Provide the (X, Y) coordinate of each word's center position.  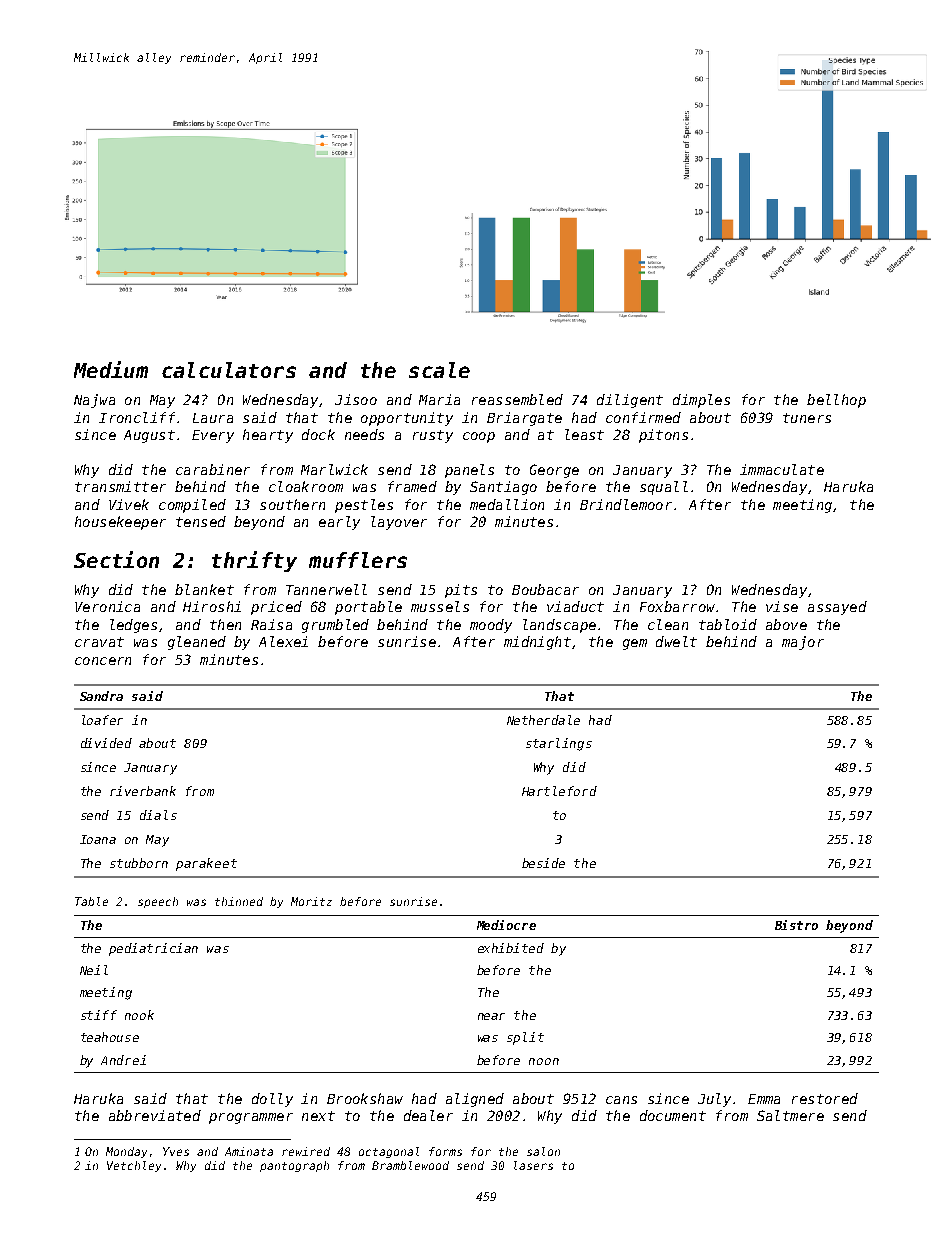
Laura (213, 418)
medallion (507, 504)
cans (621, 1100)
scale (439, 370)
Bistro (796, 925)
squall (664, 488)
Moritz (311, 901)
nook (139, 1015)
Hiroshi (212, 606)
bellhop (836, 401)
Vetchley (134, 1166)
